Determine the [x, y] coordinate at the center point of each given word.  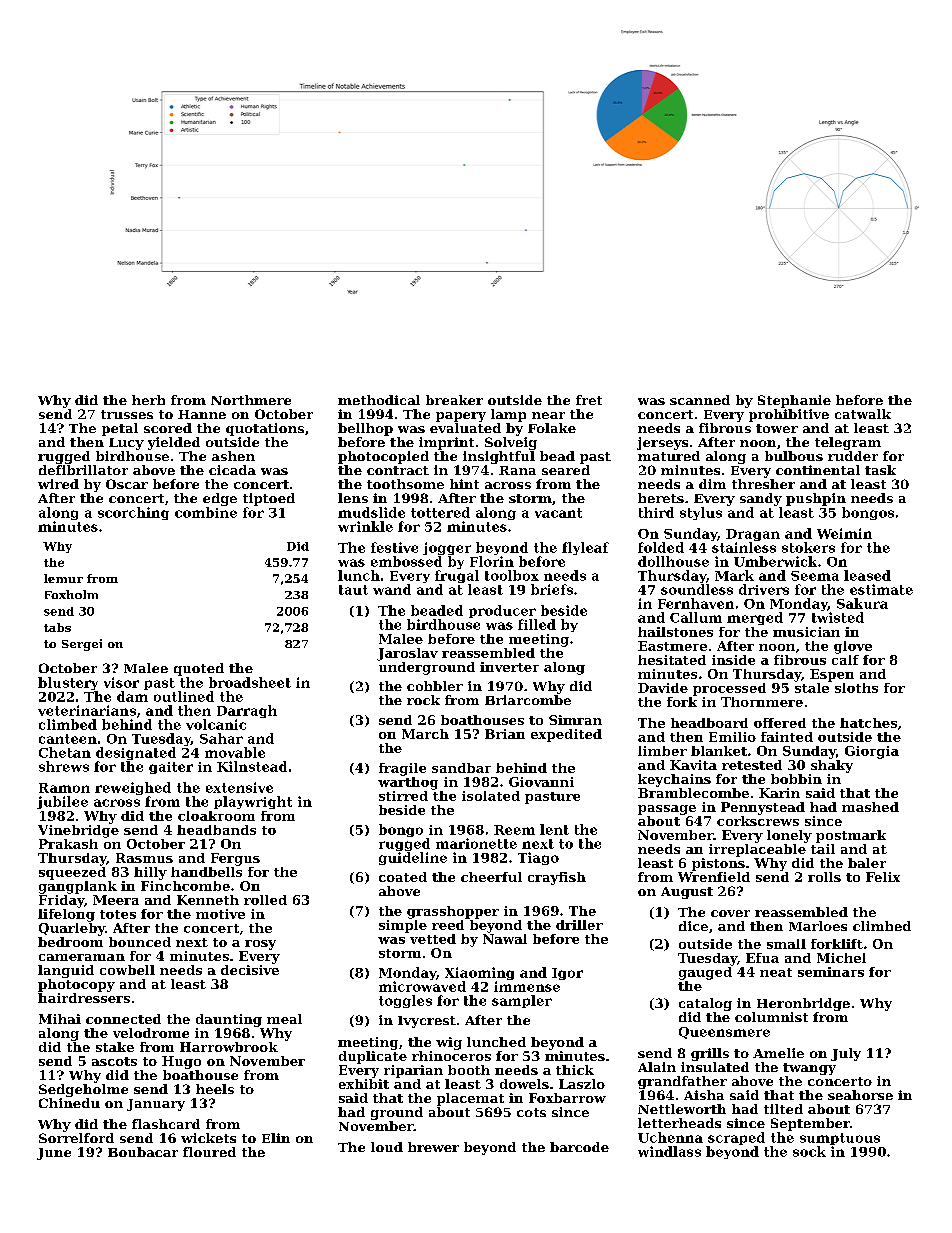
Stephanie [794, 401]
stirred [403, 796]
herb [148, 400]
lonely [789, 836]
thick [575, 1070]
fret [589, 400]
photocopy [76, 985]
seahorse [860, 1095]
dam [132, 696]
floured [209, 1152]
